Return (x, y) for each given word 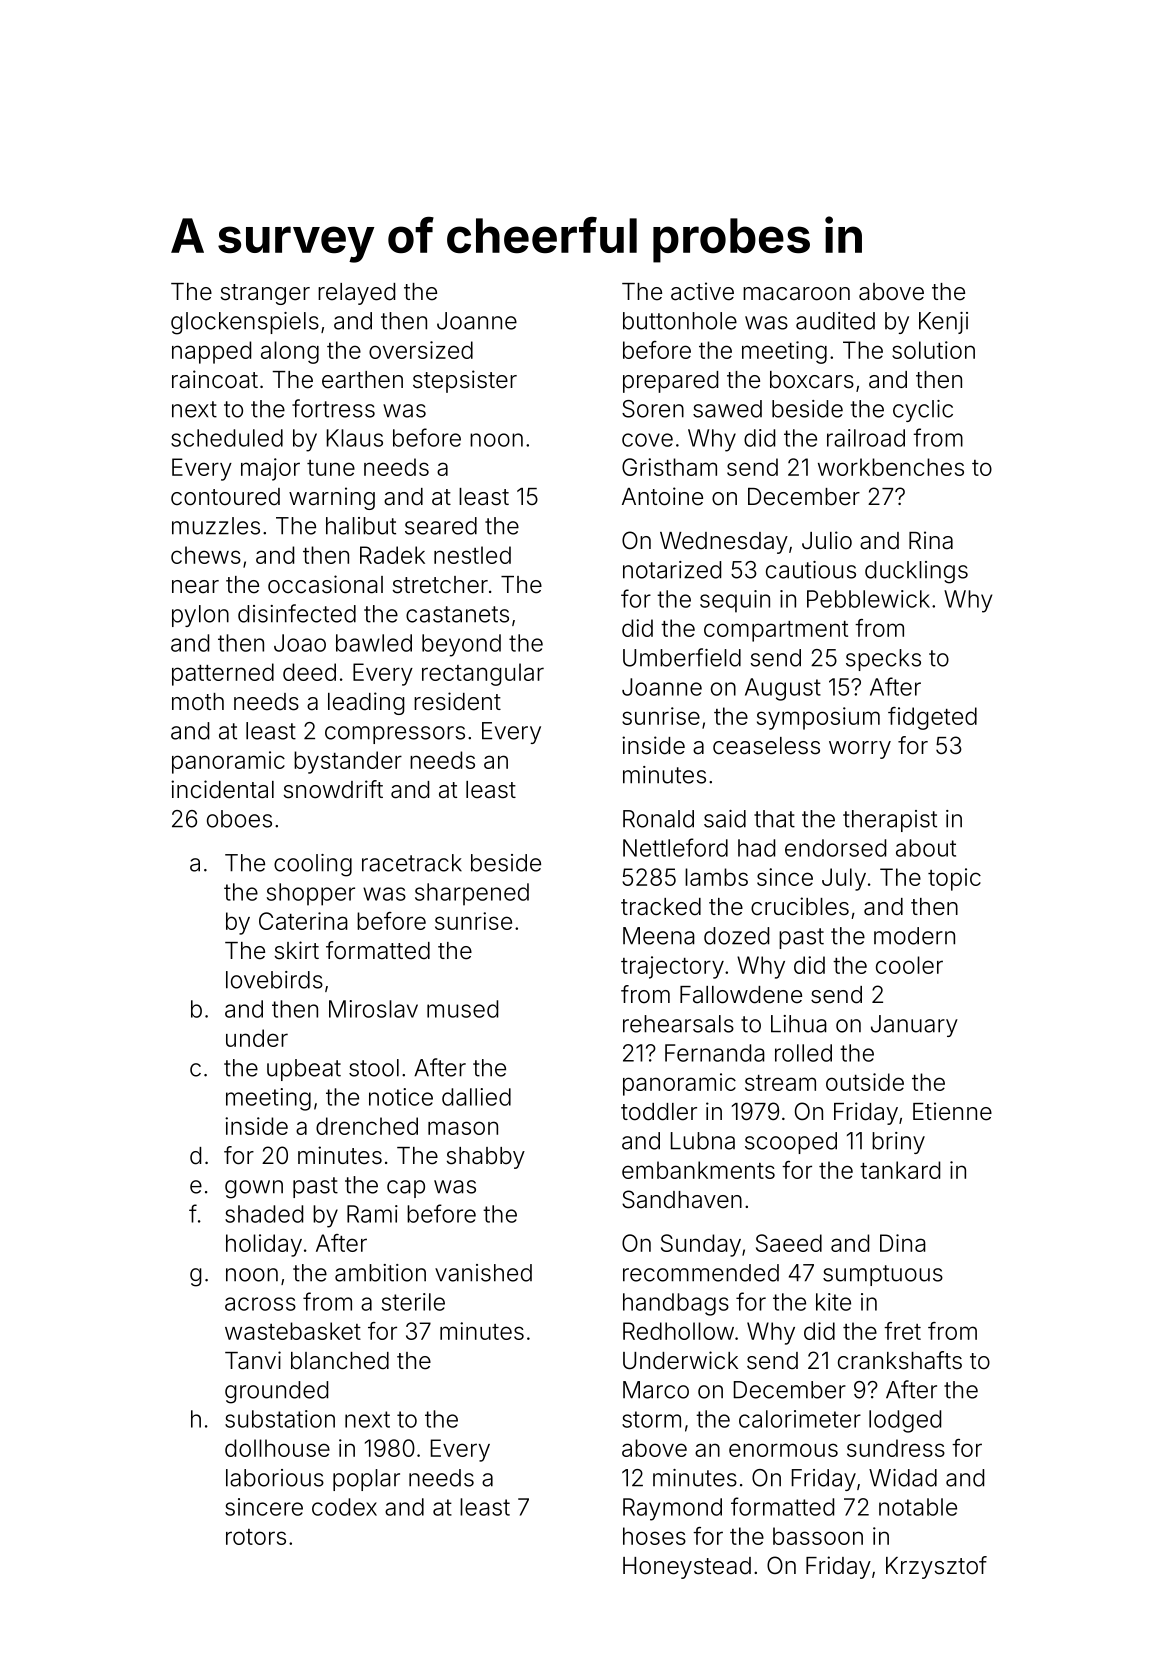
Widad (903, 1478)
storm (651, 1419)
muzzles (216, 526)
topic (954, 879)
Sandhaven (682, 1199)
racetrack (412, 863)
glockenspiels (245, 323)
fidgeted (932, 718)
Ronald (658, 819)
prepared (670, 382)
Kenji (943, 323)
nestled (472, 555)
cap (406, 1189)
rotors (256, 1537)
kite (833, 1302)
